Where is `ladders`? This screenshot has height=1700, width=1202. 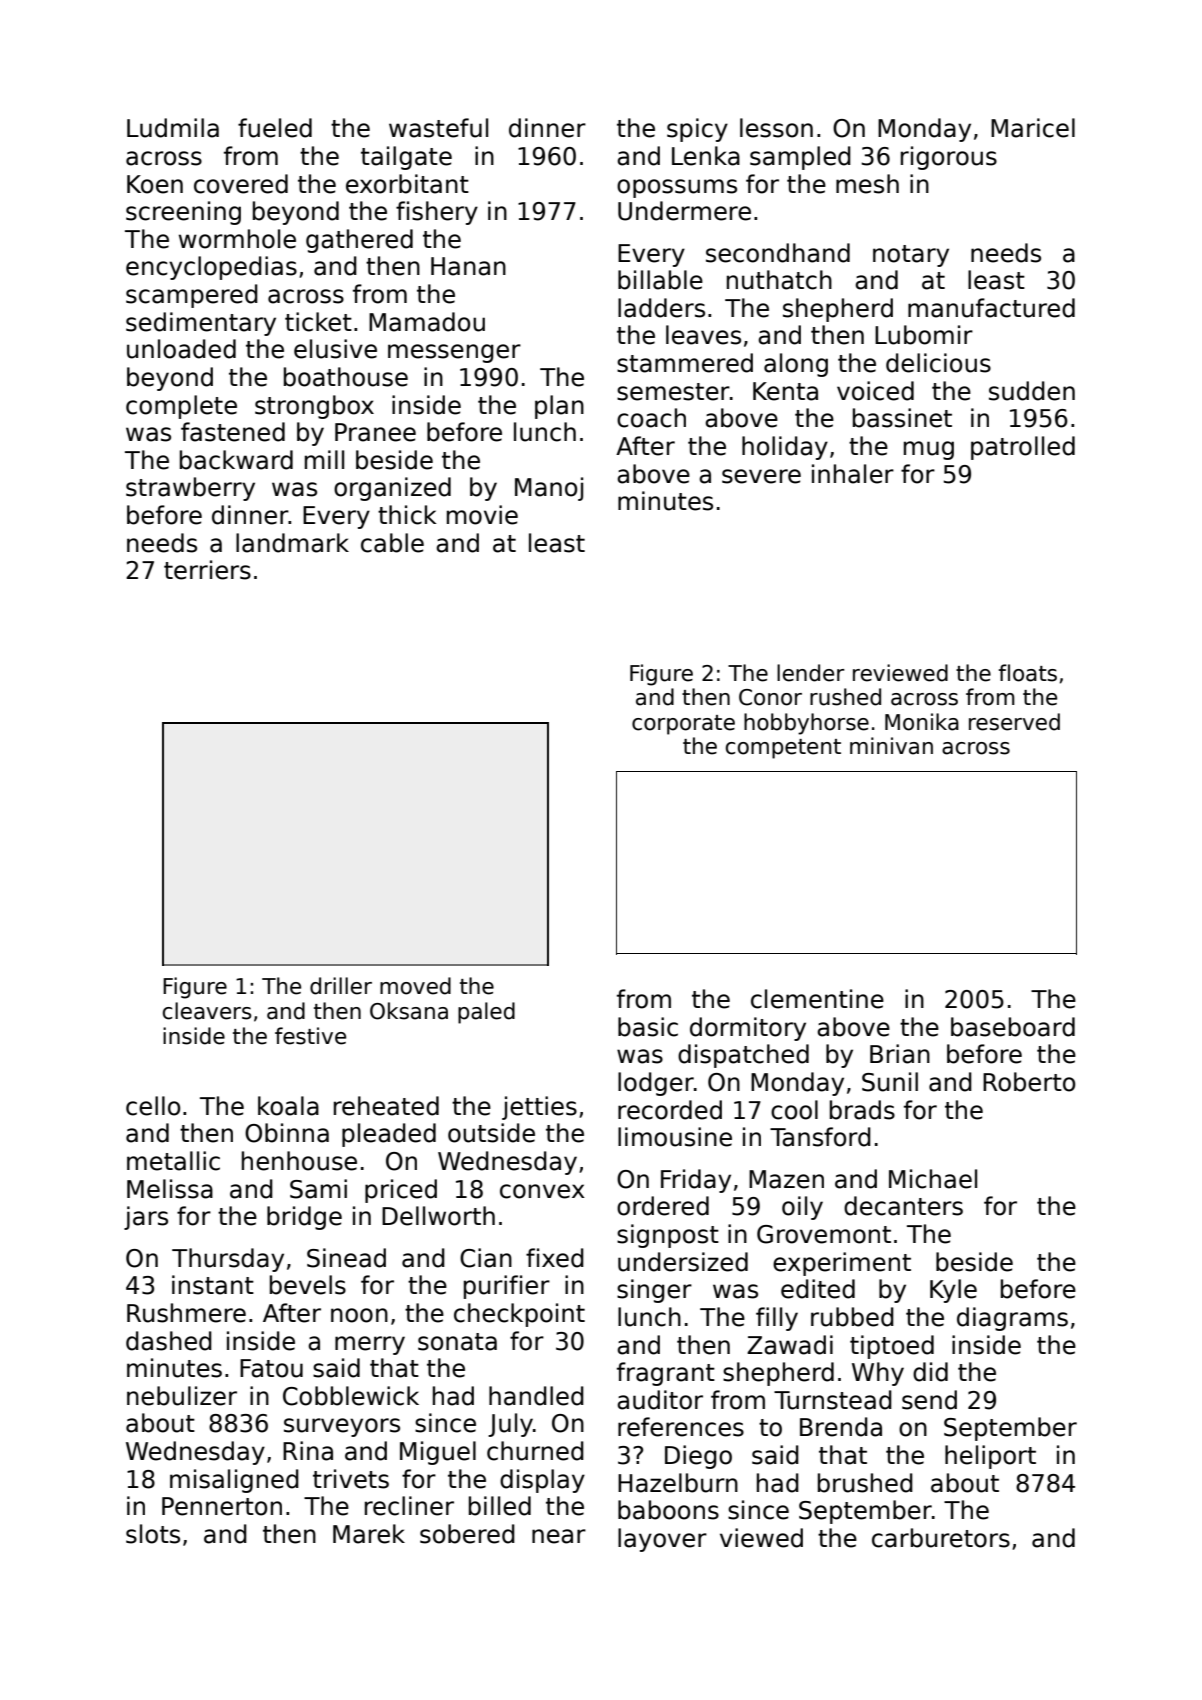 ladders is located at coordinates (661, 308).
